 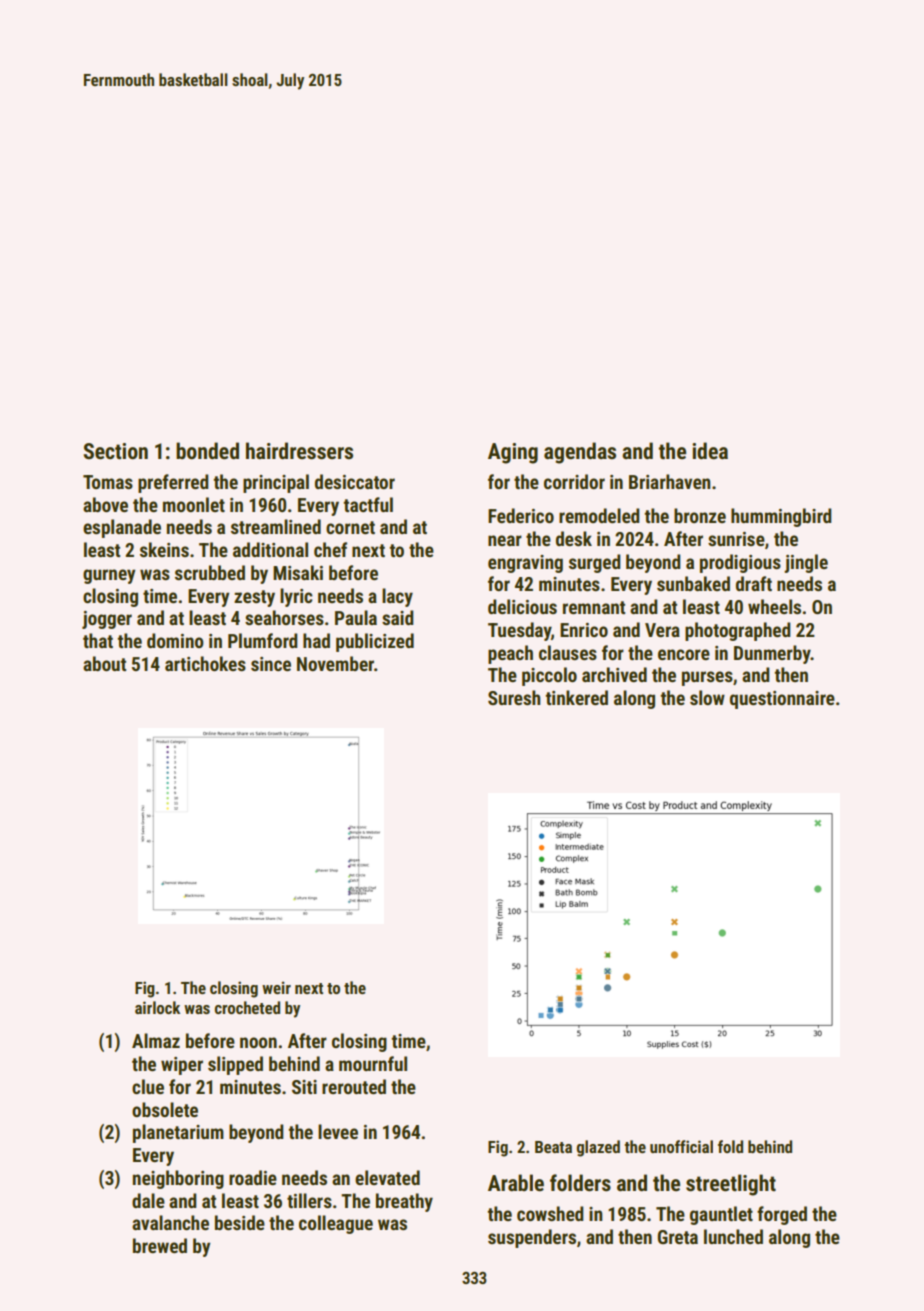 What do you see at coordinates (513, 453) in the screenshot?
I see `Aging` at bounding box center [513, 453].
